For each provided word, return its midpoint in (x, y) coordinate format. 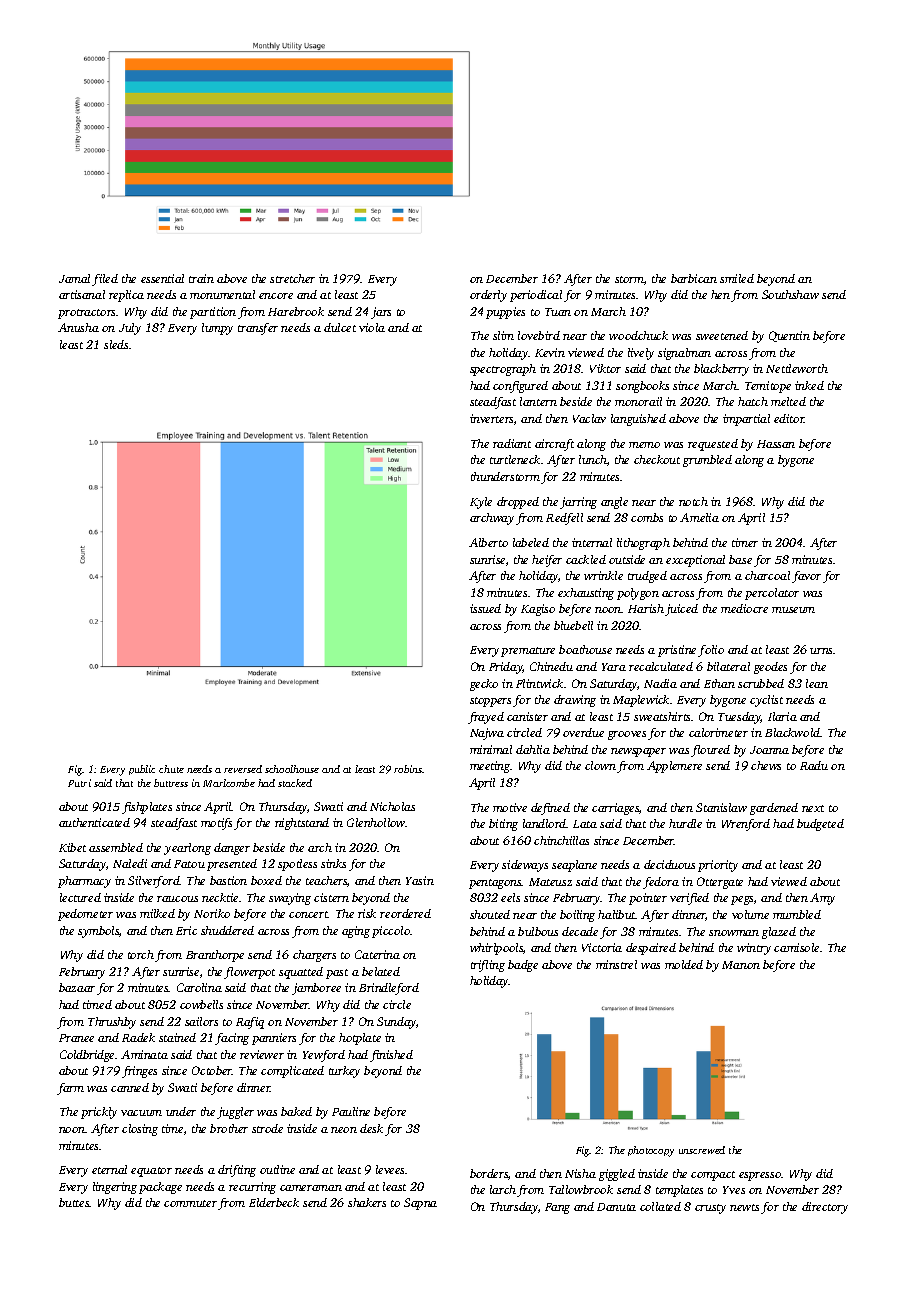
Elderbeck (274, 1202)
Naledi (130, 863)
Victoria (602, 947)
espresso (760, 1176)
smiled (737, 278)
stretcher (292, 278)
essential (162, 278)
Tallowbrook (581, 1189)
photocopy (651, 1151)
